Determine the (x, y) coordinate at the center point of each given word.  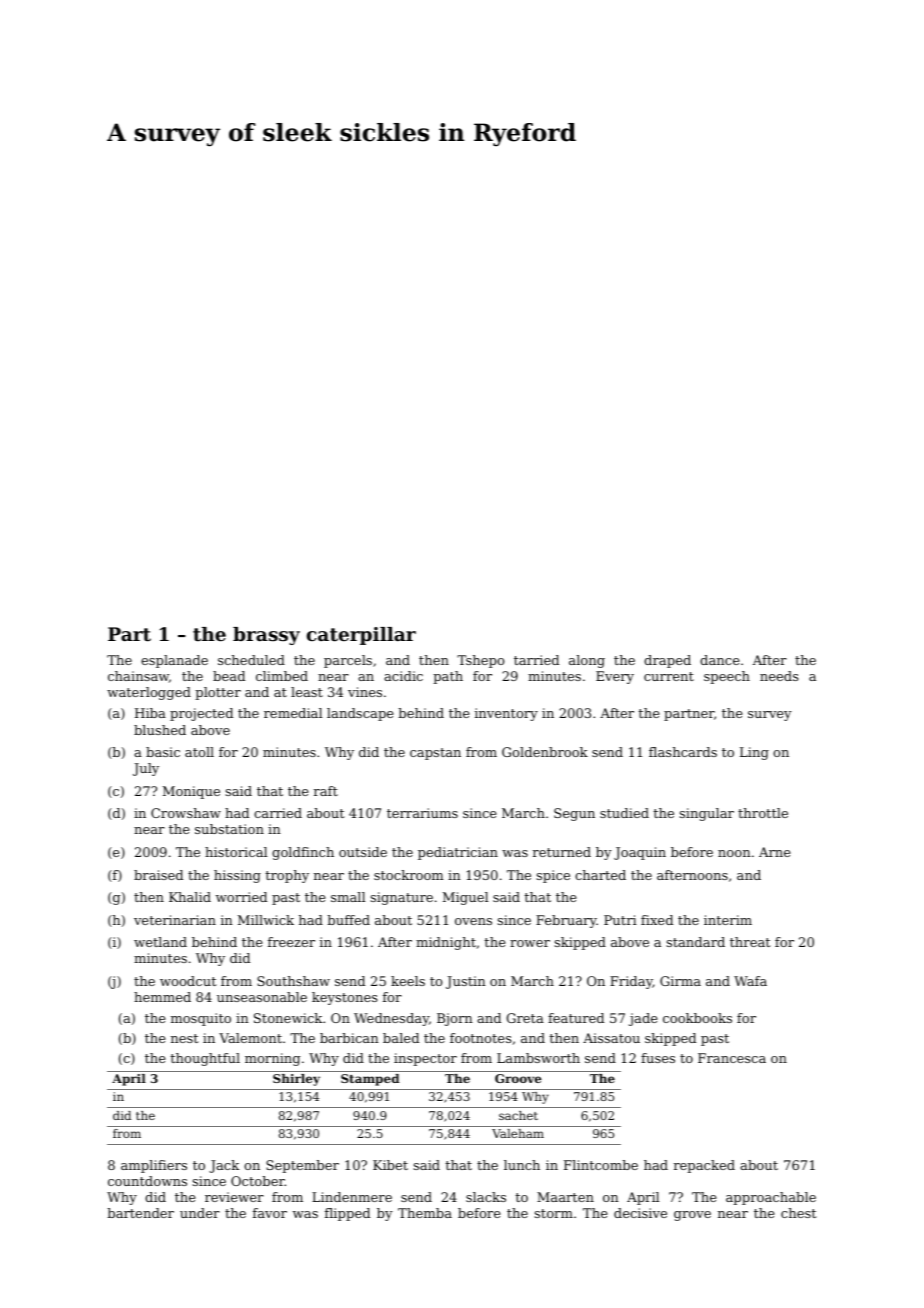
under (200, 1213)
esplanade (174, 661)
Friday (631, 982)
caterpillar (361, 636)
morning (272, 1059)
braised (158, 875)
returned (562, 852)
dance (719, 660)
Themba (425, 1213)
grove (692, 1216)
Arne (774, 852)
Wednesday (391, 1019)
